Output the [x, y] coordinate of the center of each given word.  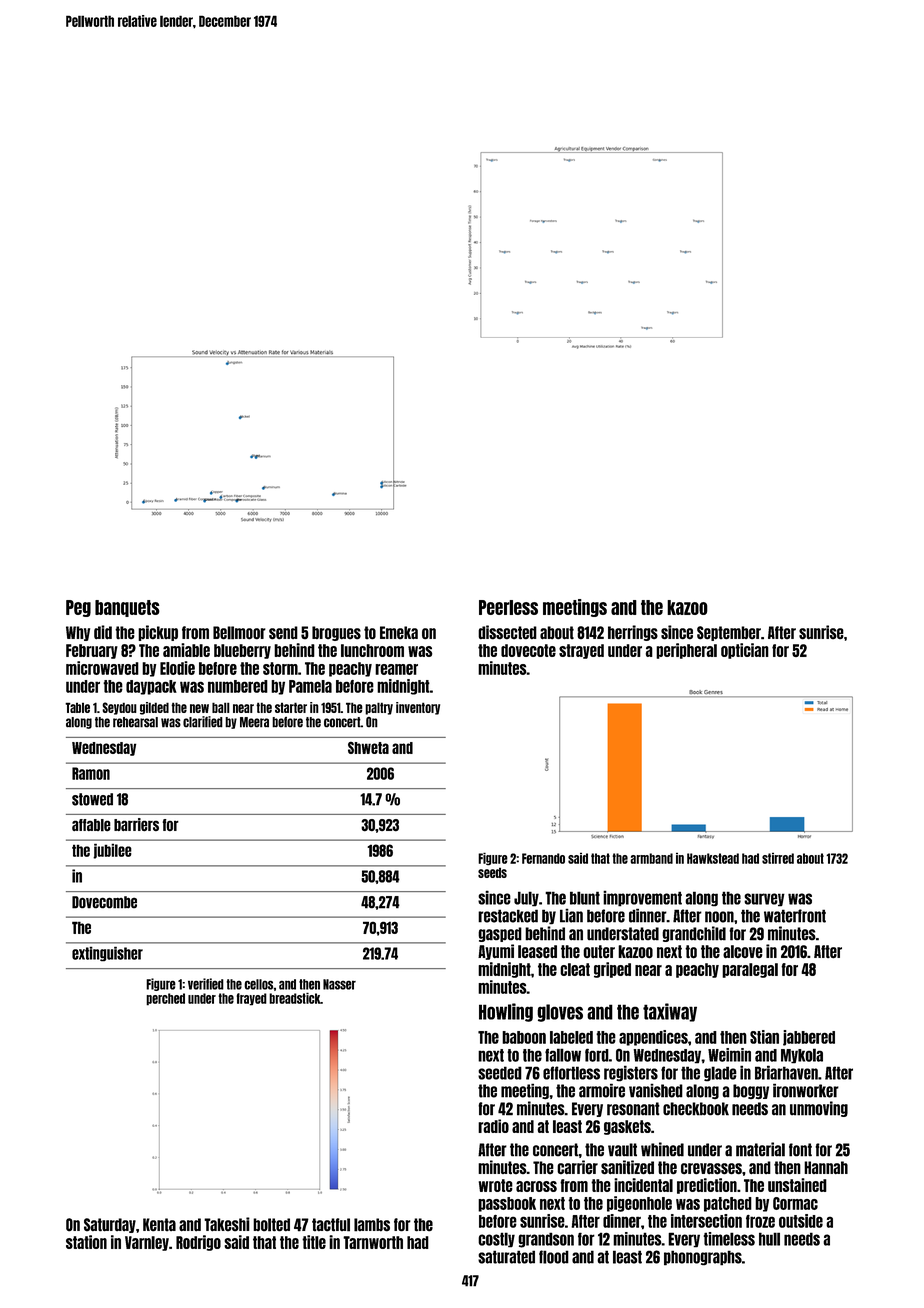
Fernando [543, 858]
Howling [506, 1012]
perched [165, 999]
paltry [379, 708]
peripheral [686, 651]
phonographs [703, 1258]
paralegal [750, 970]
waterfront [795, 916]
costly [496, 1240]
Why [78, 633]
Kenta [159, 1225]
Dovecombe [104, 902]
